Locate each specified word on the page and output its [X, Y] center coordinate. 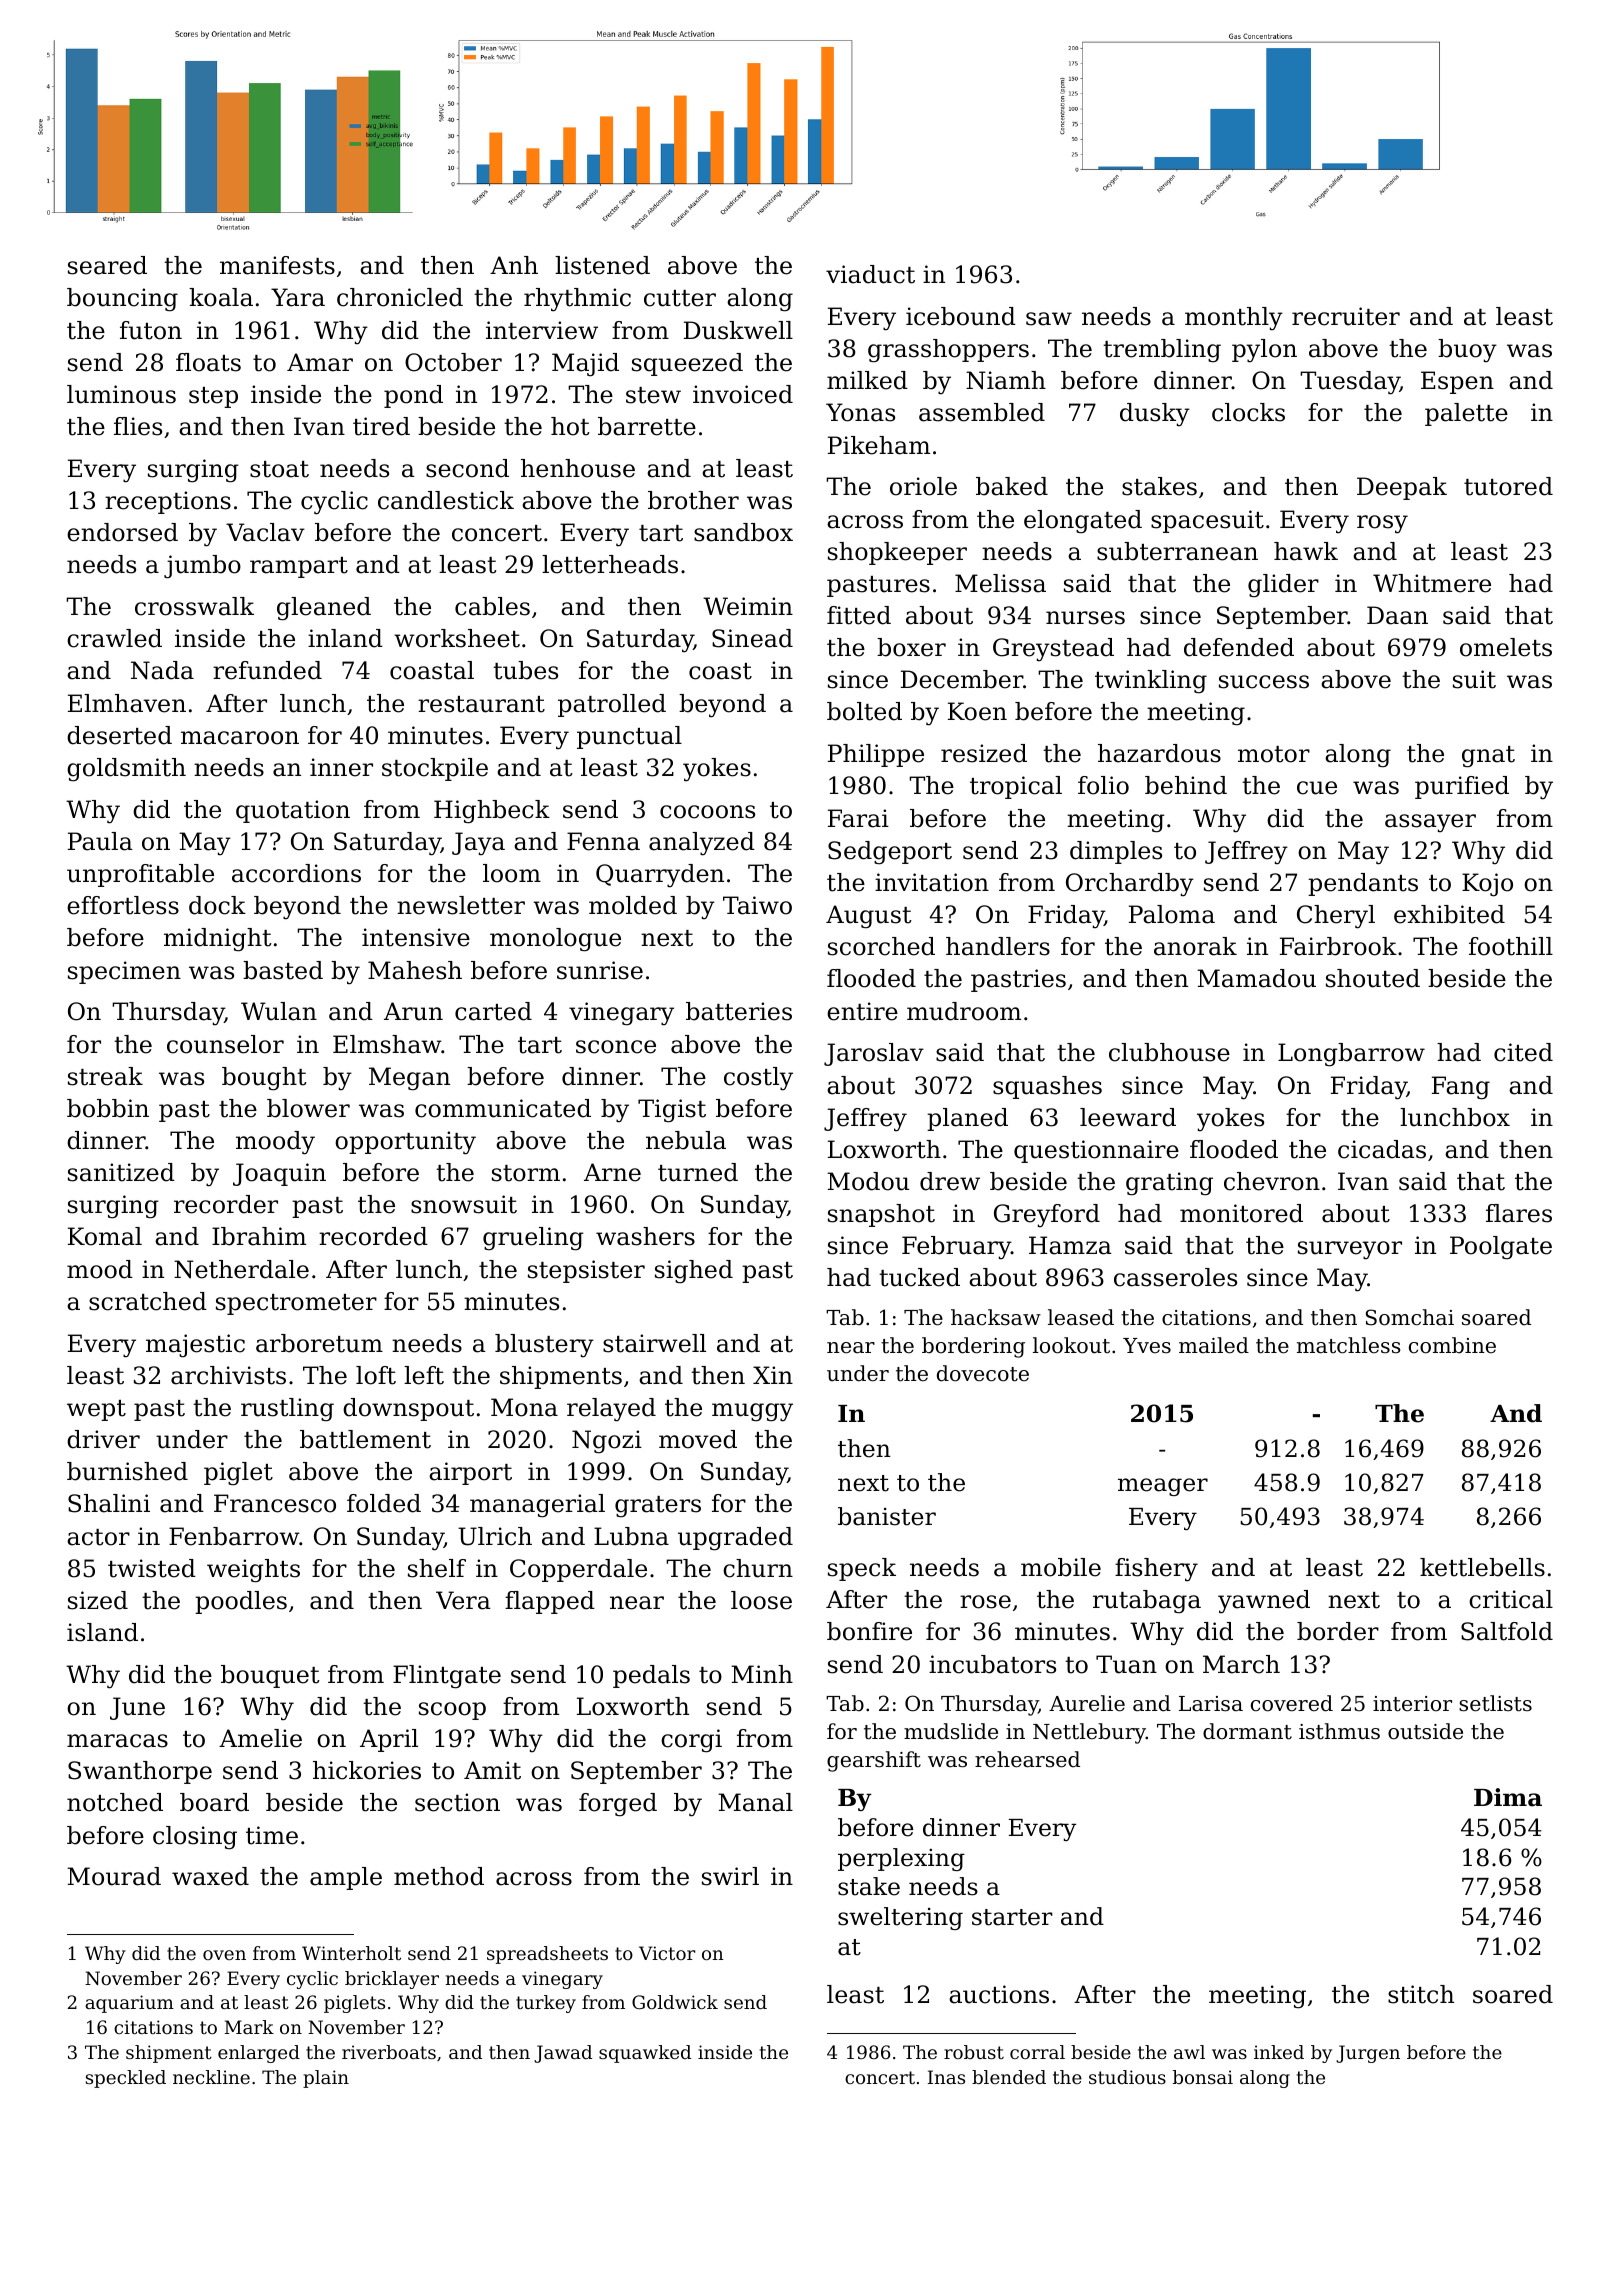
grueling [533, 1239]
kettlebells [1482, 1567]
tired [381, 426]
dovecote [983, 1373]
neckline [211, 2077]
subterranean [1177, 551]
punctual [629, 737]
